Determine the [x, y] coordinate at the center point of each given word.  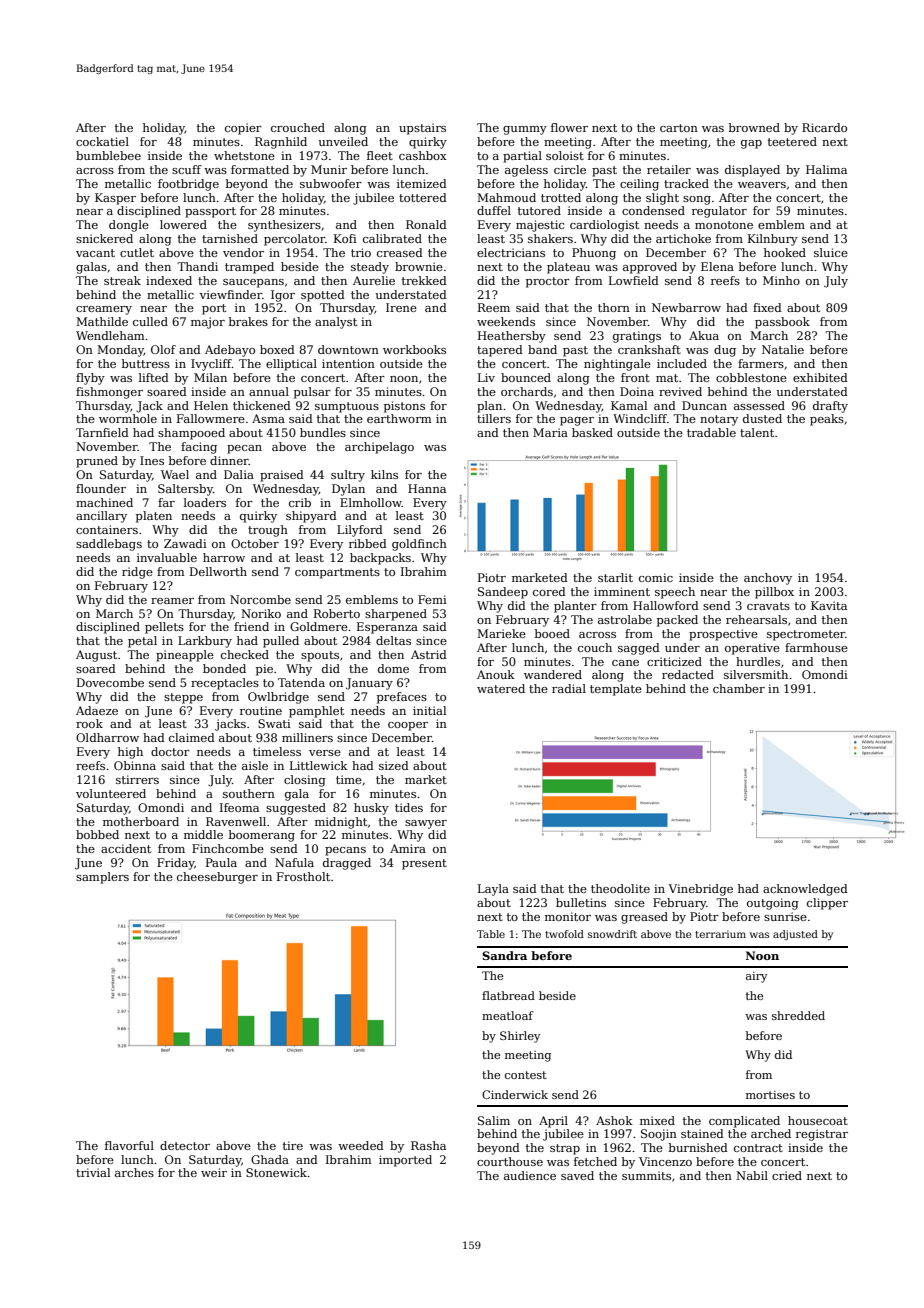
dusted [762, 418]
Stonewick [277, 1172]
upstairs [422, 129]
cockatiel [102, 141]
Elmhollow [371, 502]
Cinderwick [515, 1094]
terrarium [720, 934]
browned [754, 127]
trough [268, 531]
